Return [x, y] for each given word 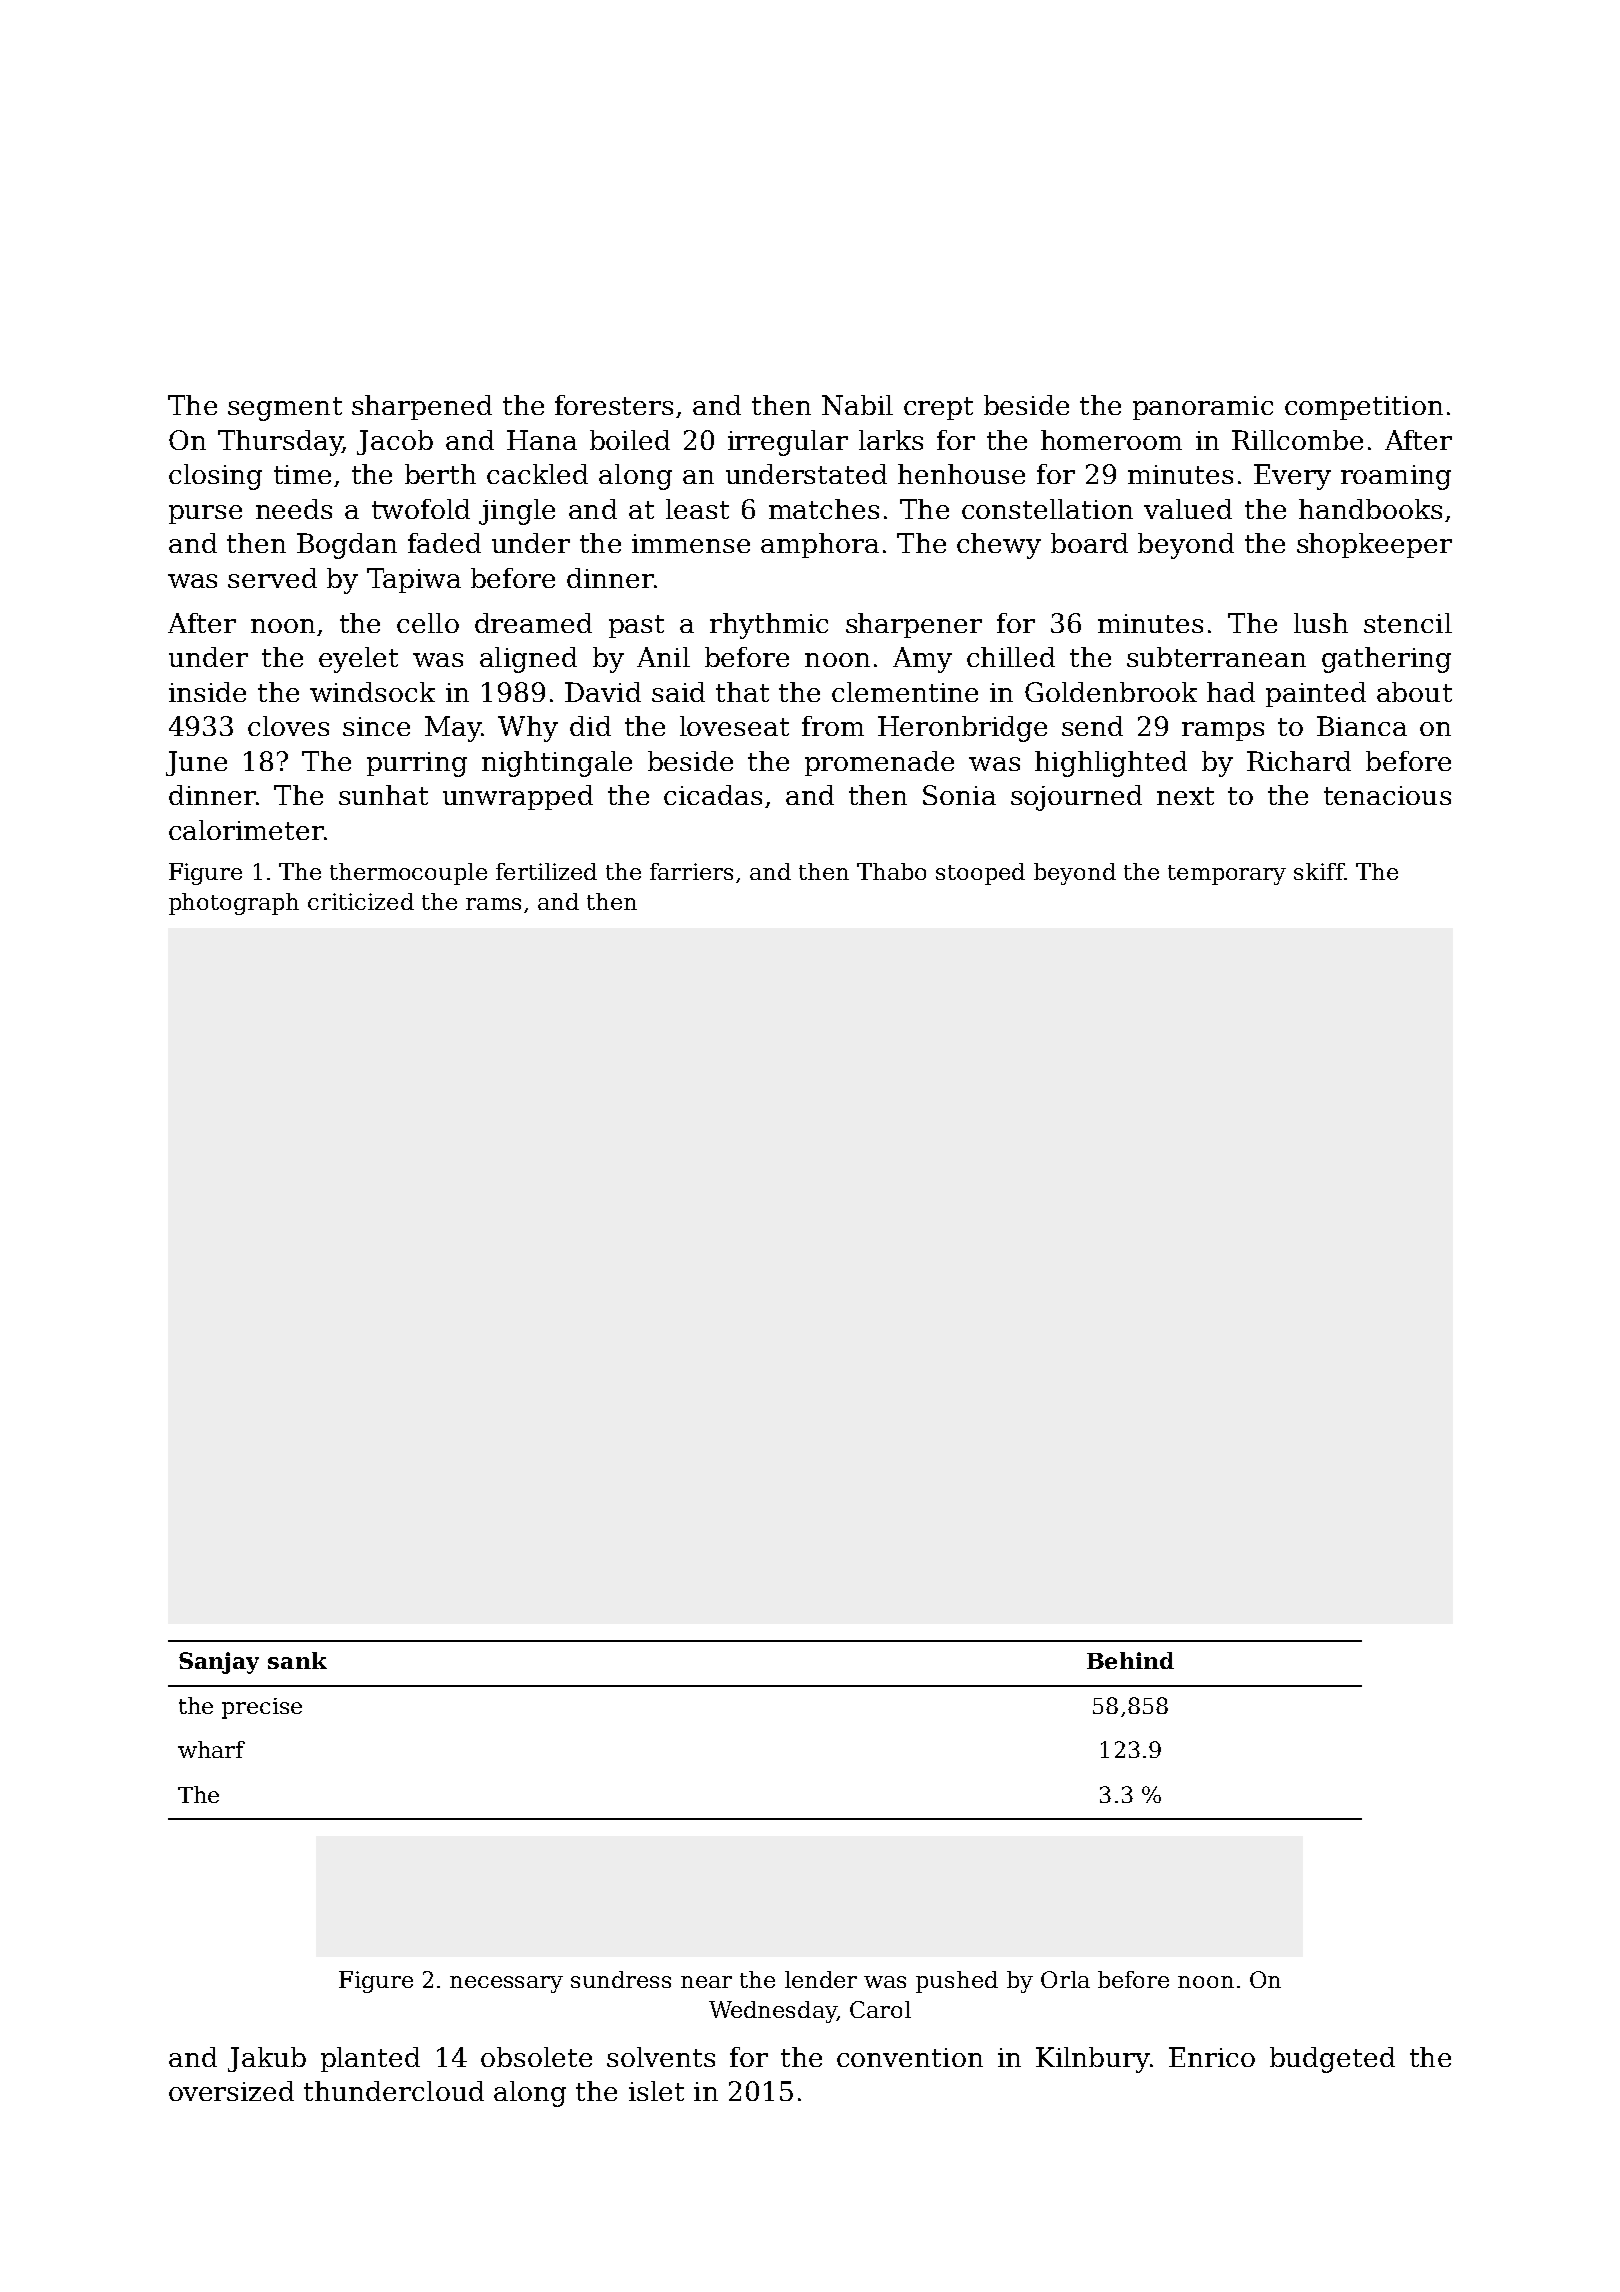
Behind [1130, 1660]
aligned [528, 660]
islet [656, 2091]
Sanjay [219, 1663]
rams [493, 904]
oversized [231, 2091]
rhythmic [769, 626]
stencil [1408, 623]
